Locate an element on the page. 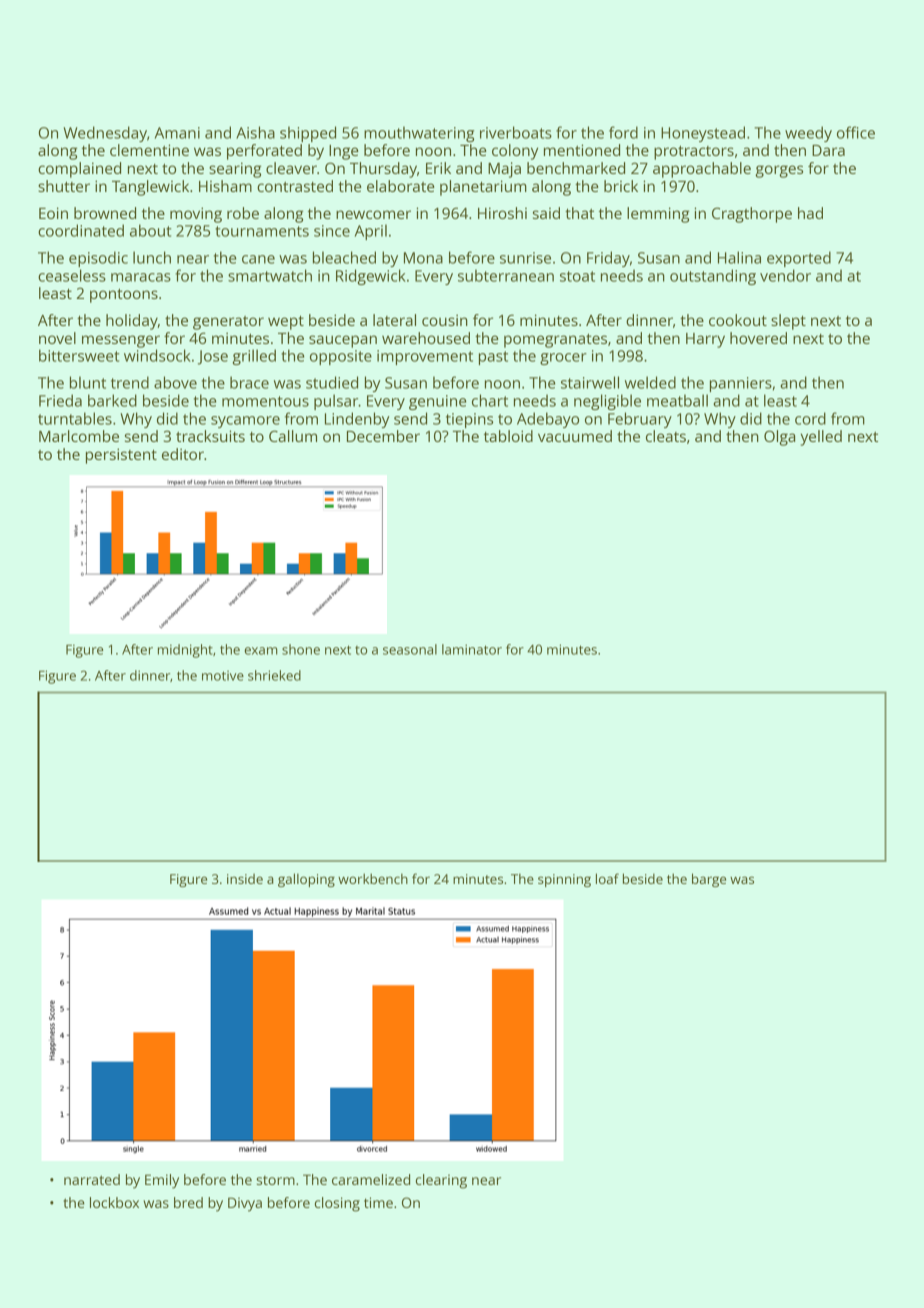  clearing is located at coordinates (441, 1181).
